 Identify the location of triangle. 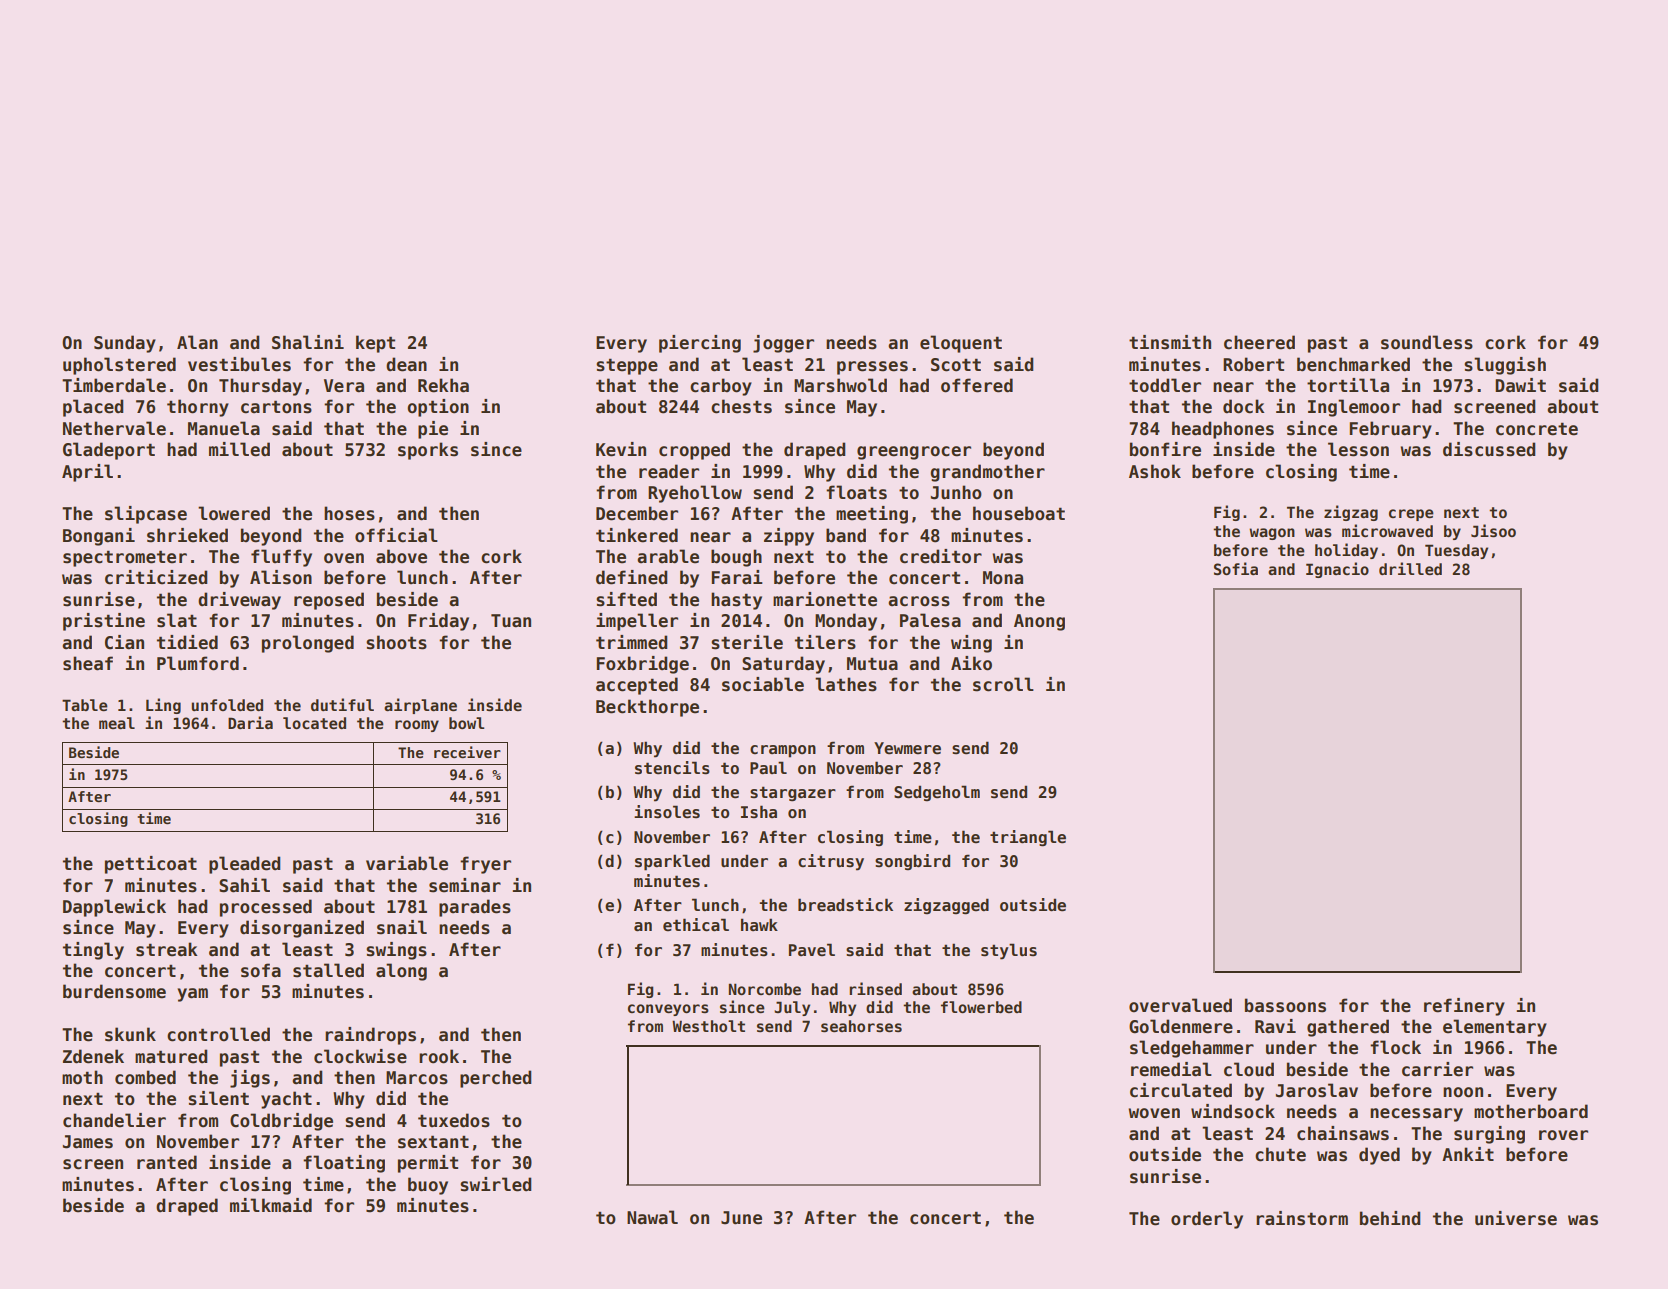
(1028, 838).
